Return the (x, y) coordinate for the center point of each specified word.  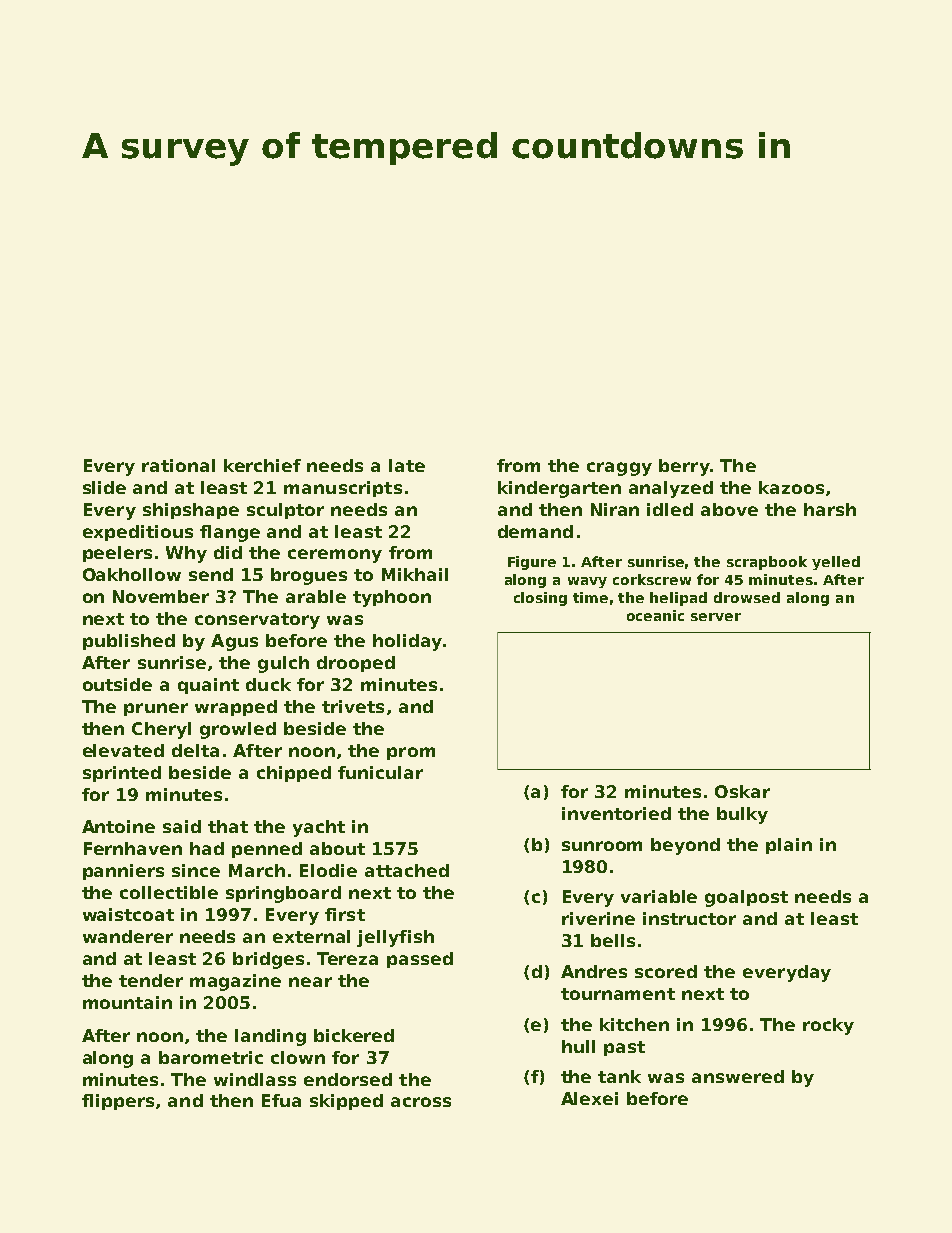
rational (178, 465)
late (407, 465)
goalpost (746, 898)
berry (684, 467)
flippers (118, 1102)
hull (578, 1046)
